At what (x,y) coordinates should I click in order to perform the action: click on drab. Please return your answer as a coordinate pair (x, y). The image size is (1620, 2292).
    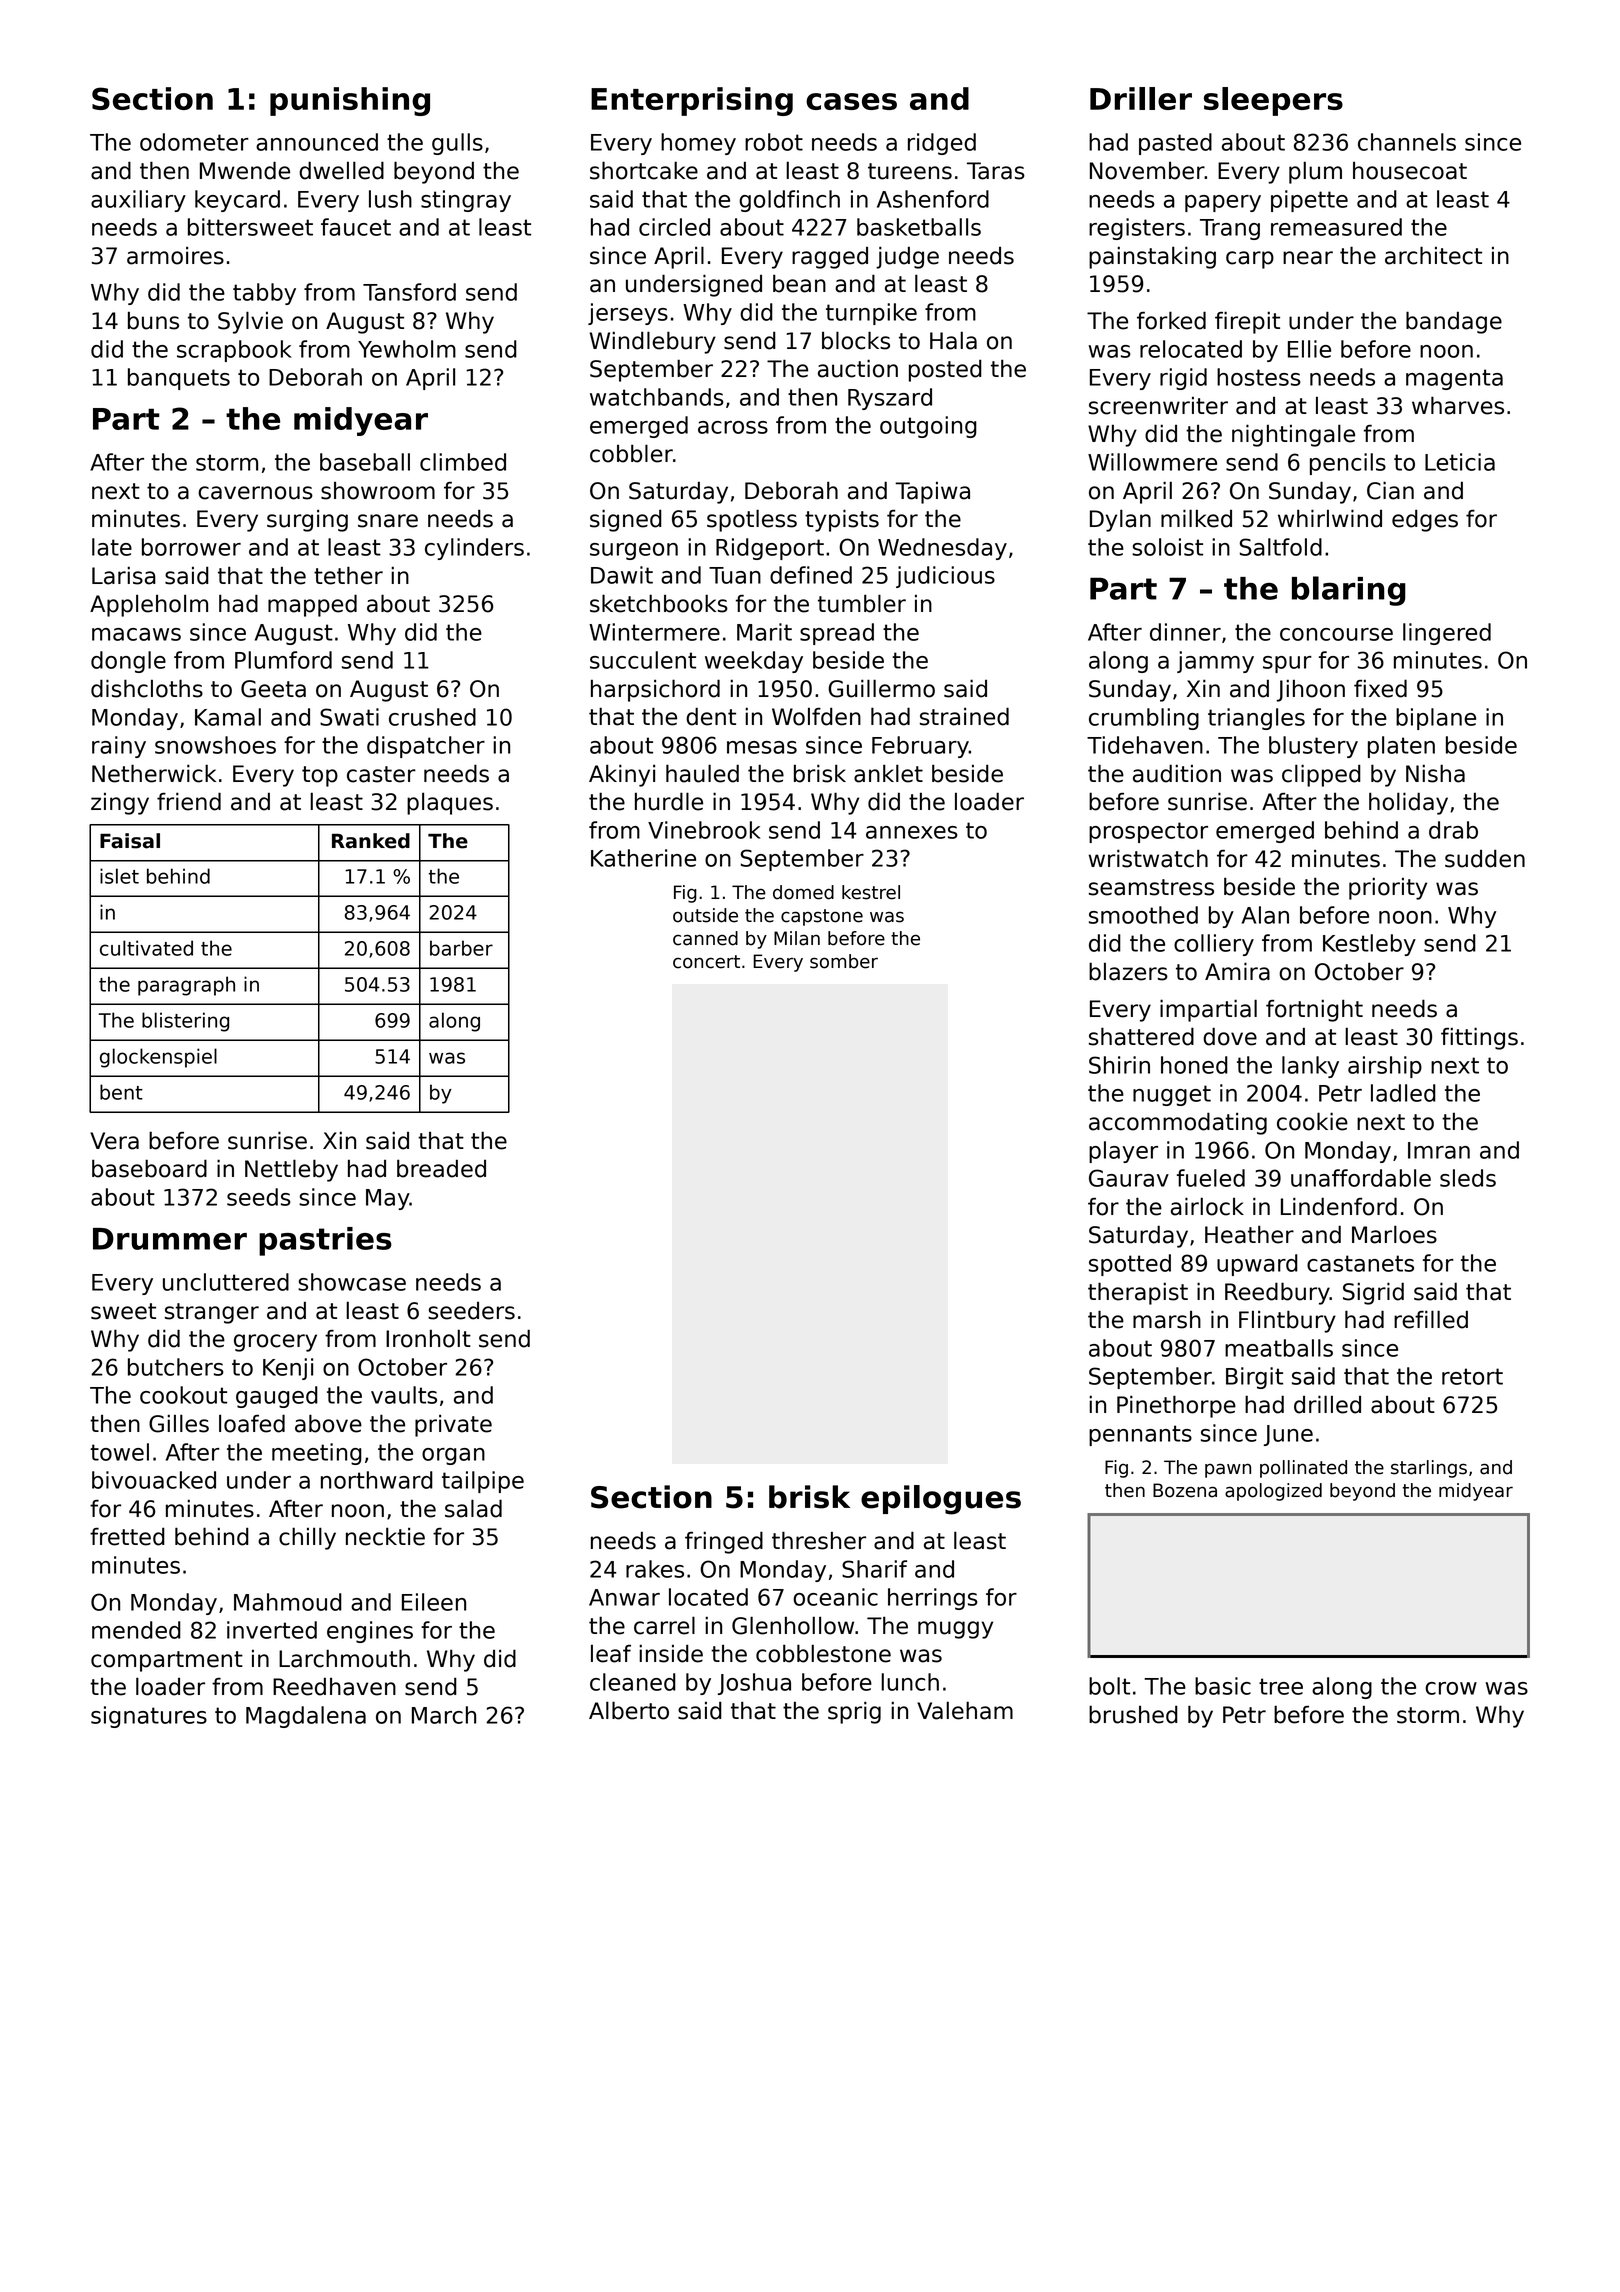
    Looking at the image, I should click on (1453, 830).
